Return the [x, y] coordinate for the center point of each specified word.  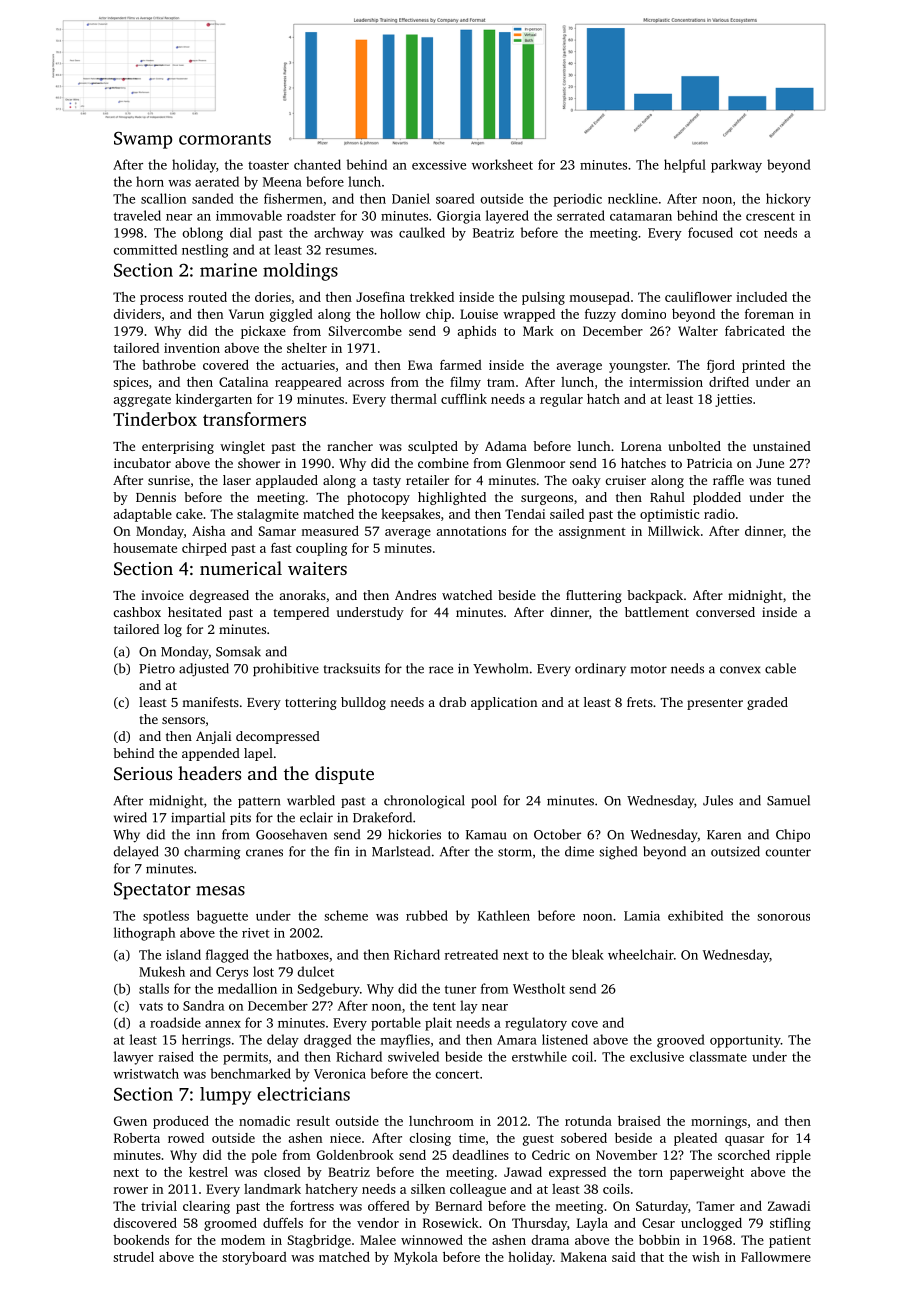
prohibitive [286, 669]
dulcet [315, 971]
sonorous [783, 917]
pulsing [543, 298]
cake [189, 514]
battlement [657, 612]
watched [467, 595]
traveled [137, 215]
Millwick [674, 531]
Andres [415, 595]
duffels [283, 1223]
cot [749, 233]
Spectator [152, 891]
